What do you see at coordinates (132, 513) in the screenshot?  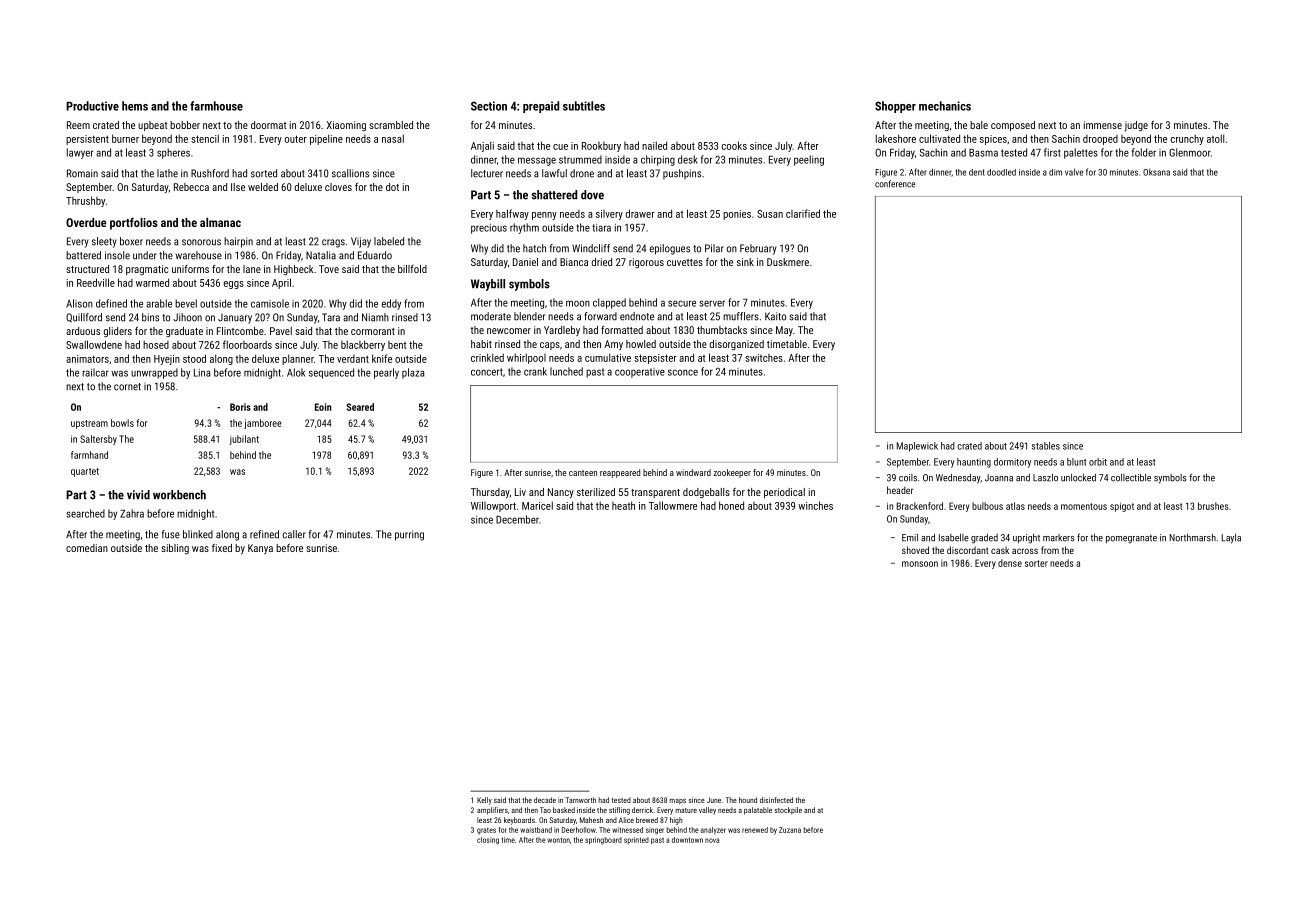 I see `Zahra` at bounding box center [132, 513].
